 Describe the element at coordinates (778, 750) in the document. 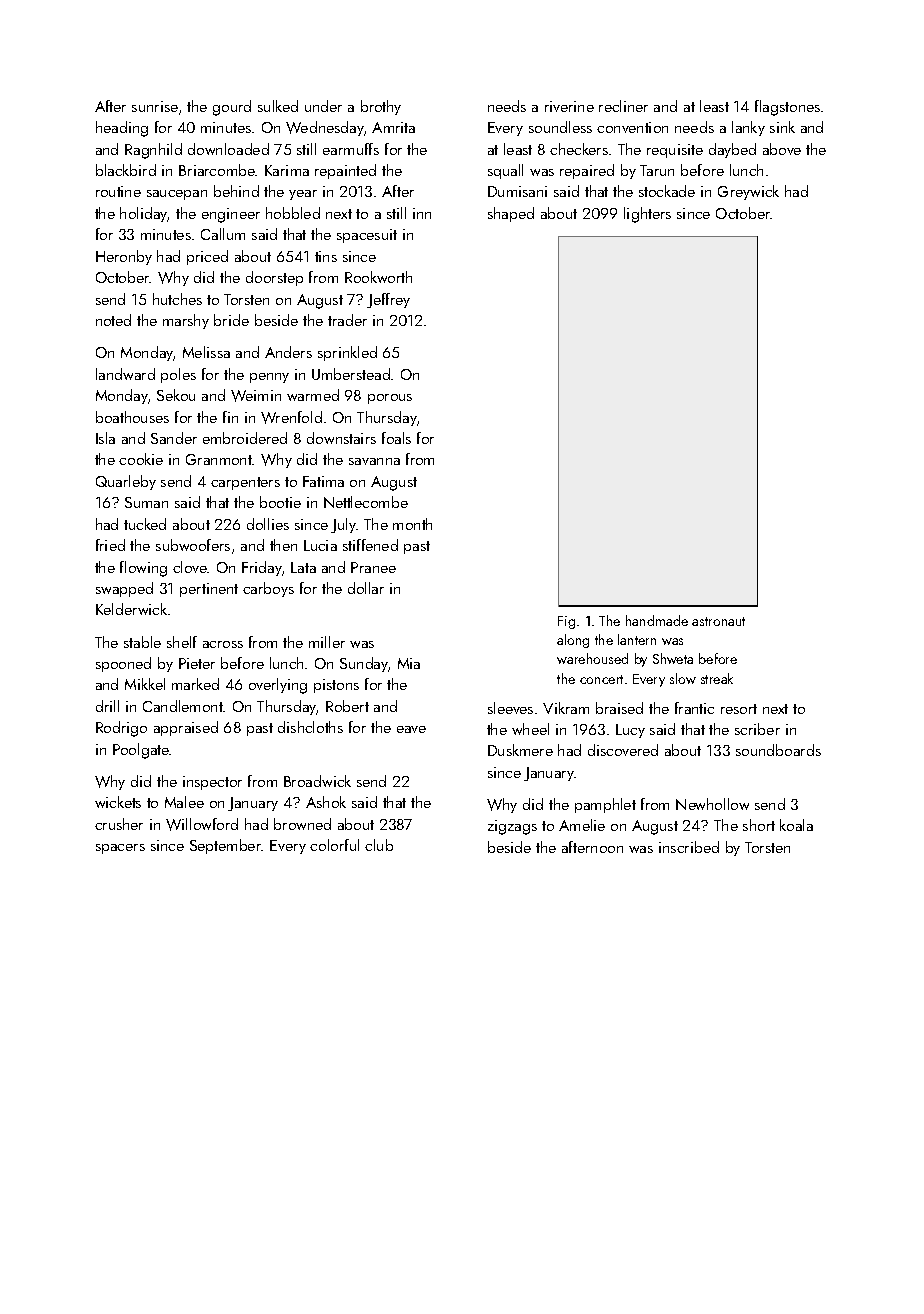

I see `soundboards` at that location.
